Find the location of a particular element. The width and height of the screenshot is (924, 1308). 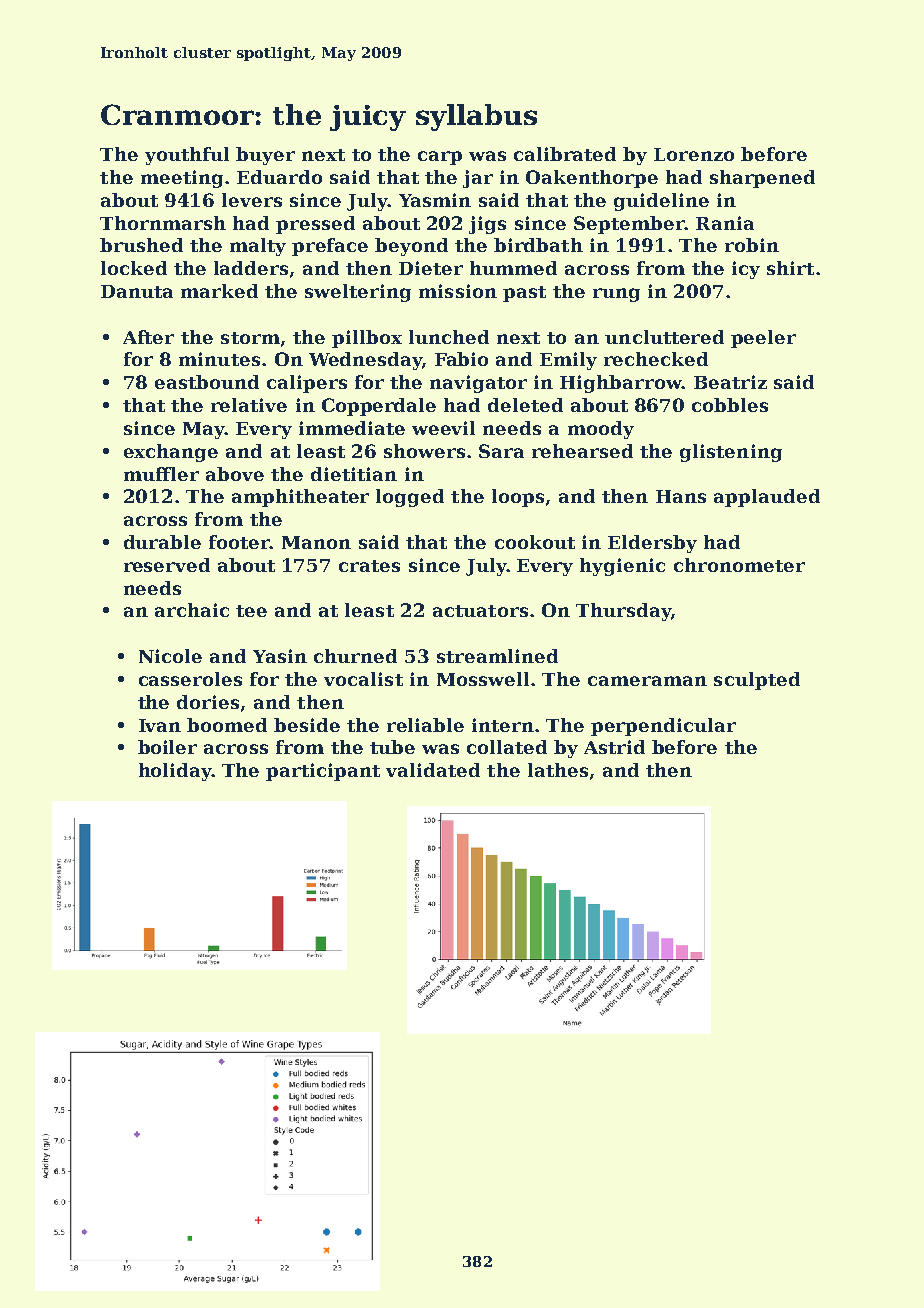

actuators is located at coordinates (480, 611).
